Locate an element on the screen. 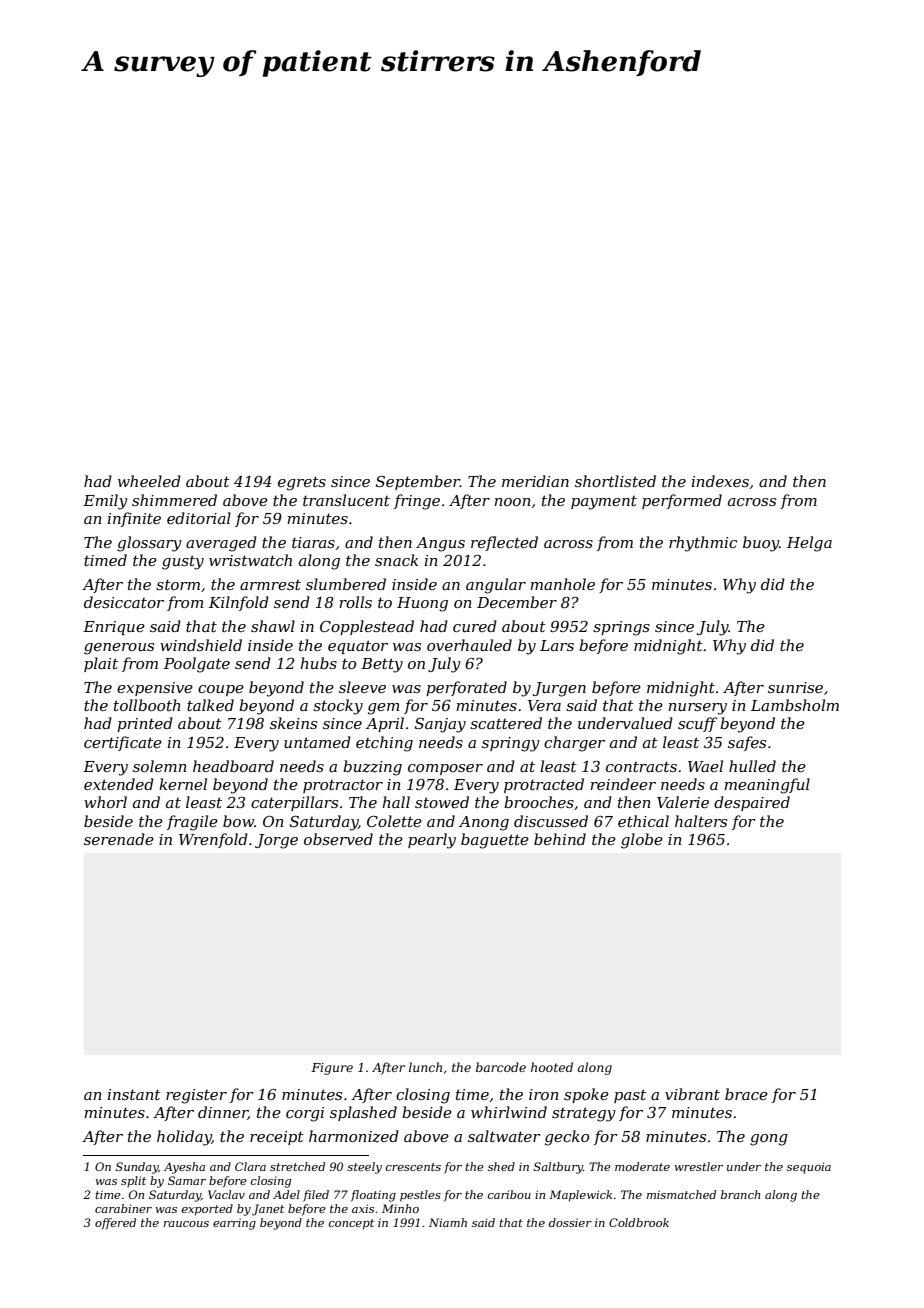 This screenshot has height=1308, width=924. buoy is located at coordinates (761, 544).
